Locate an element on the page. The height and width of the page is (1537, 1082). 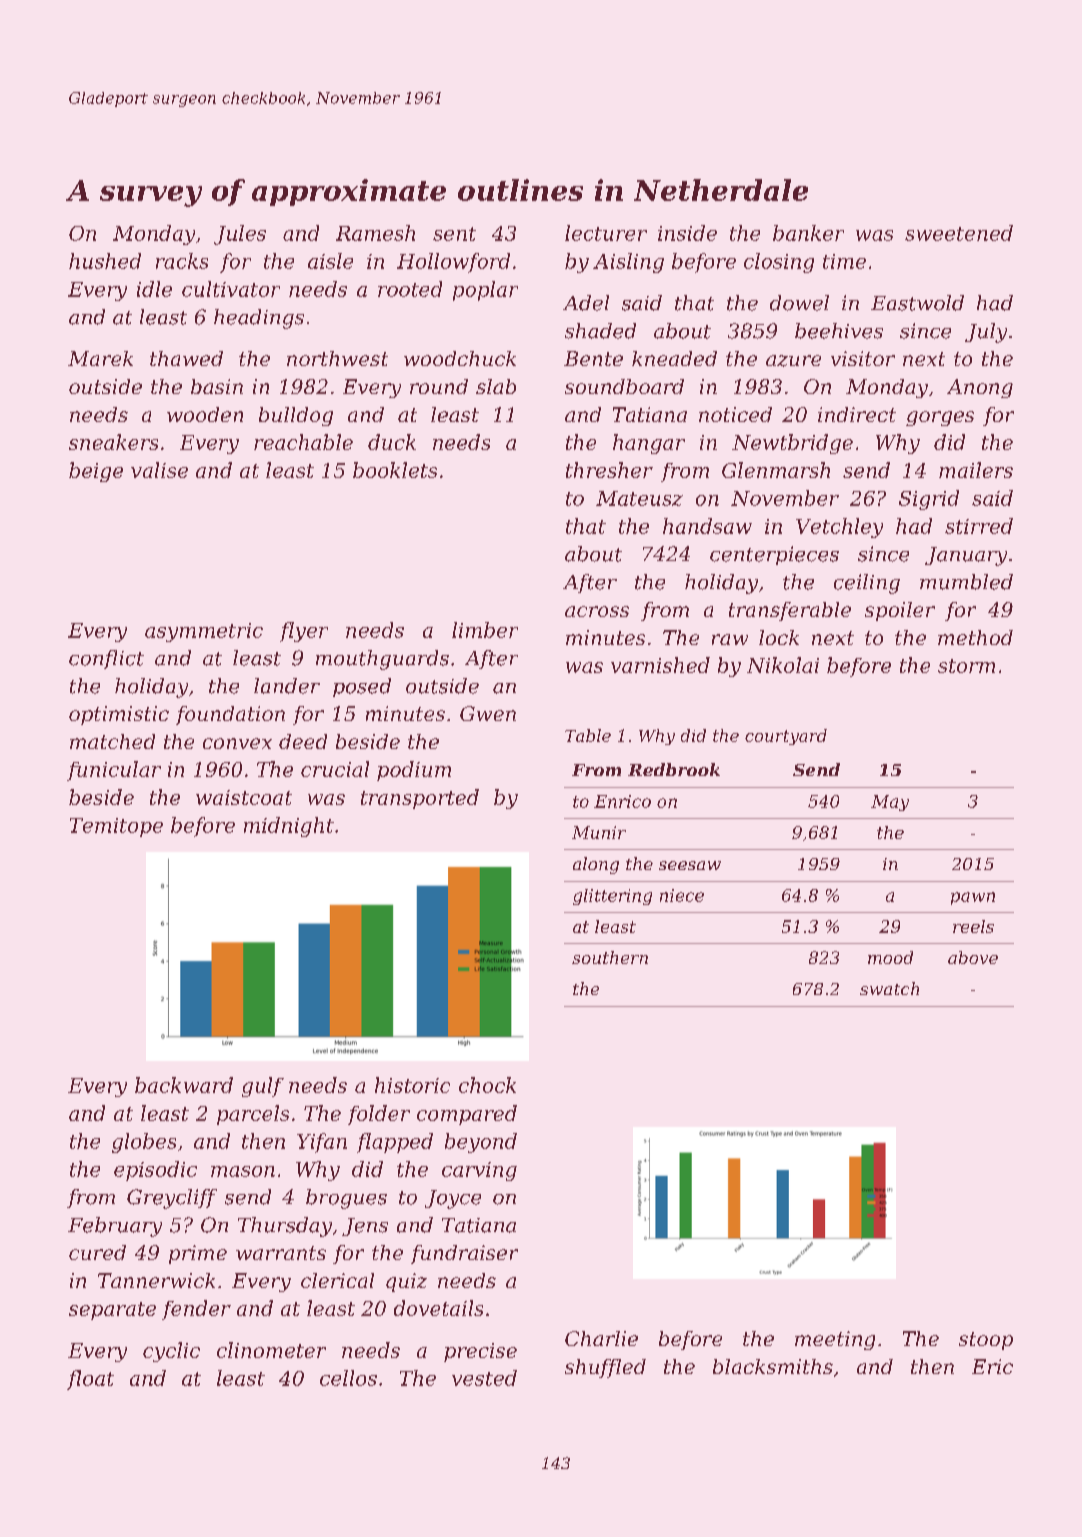
Charlie is located at coordinates (601, 1338).
